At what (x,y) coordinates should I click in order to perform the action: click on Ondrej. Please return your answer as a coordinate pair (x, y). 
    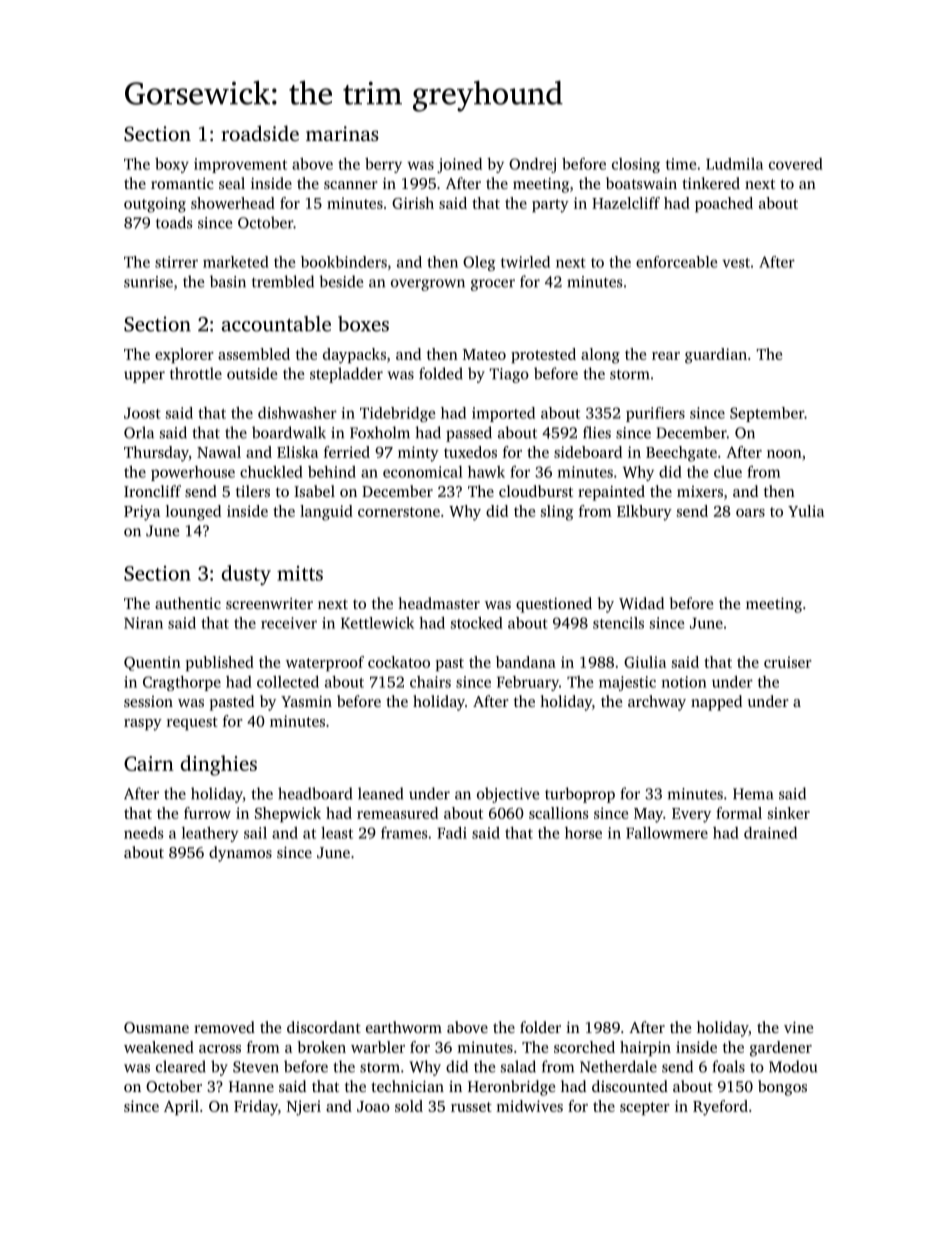
    Looking at the image, I should click on (532, 165).
